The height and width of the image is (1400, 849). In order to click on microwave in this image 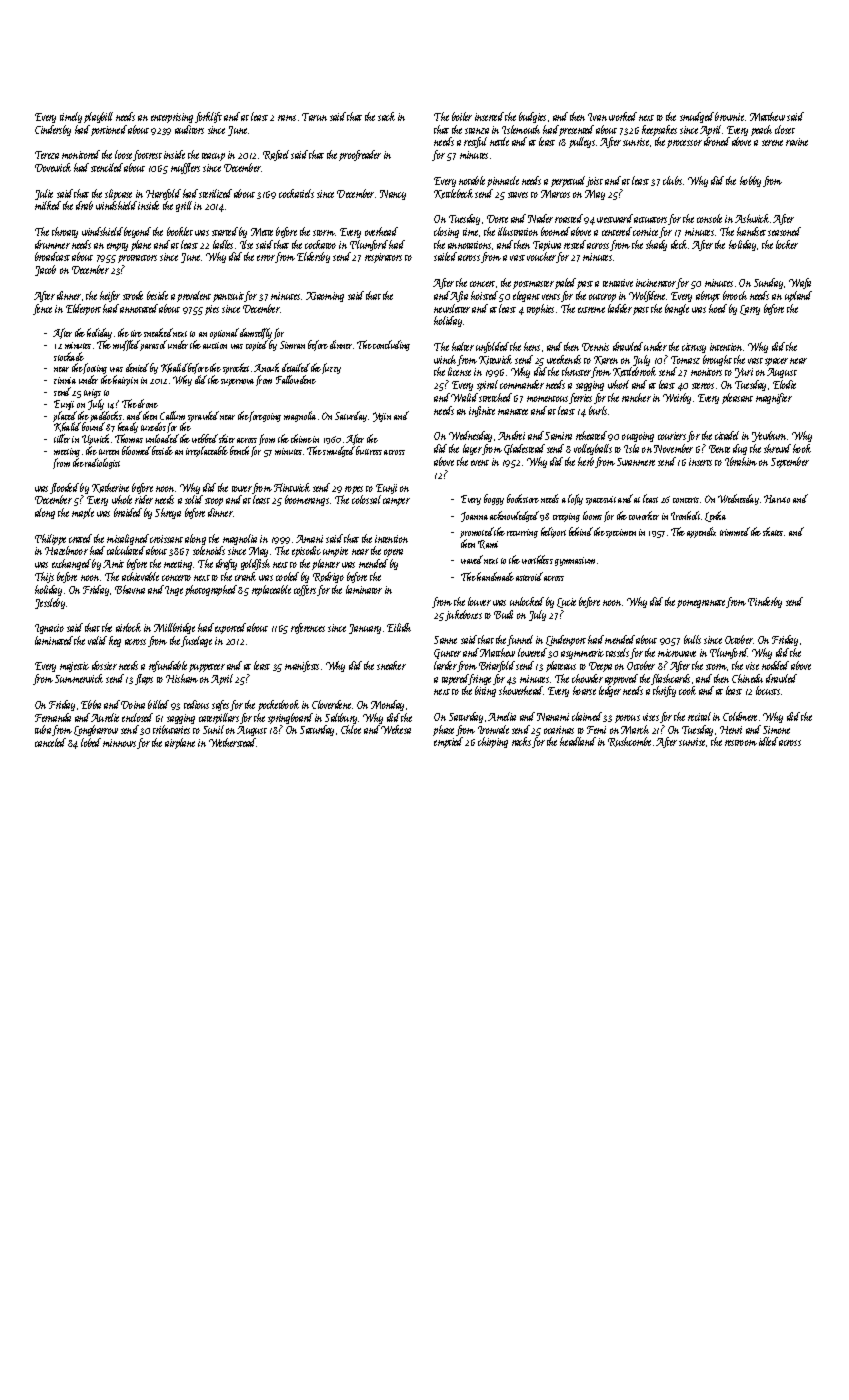, I will do `click(677, 653)`.
